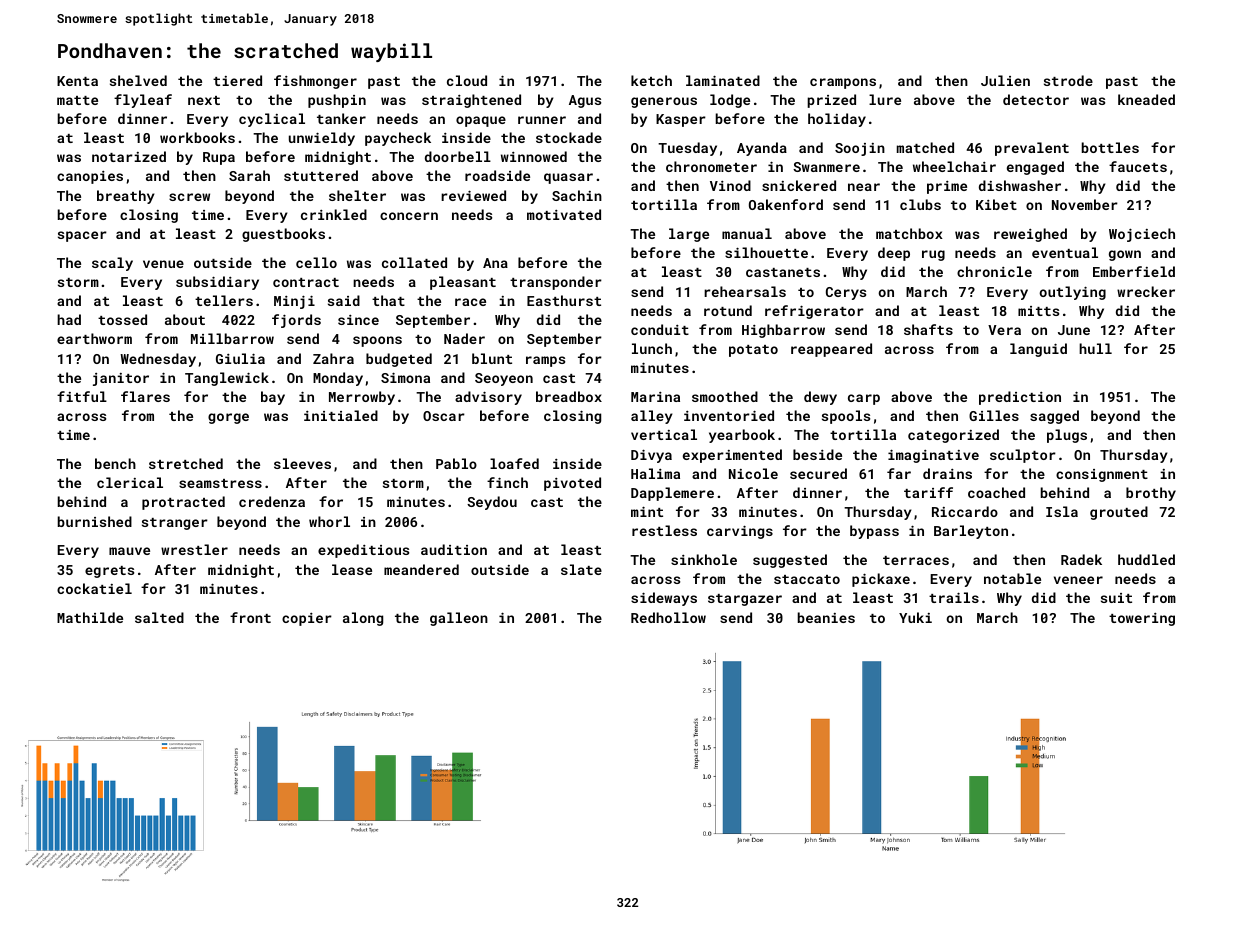 Image resolution: width=1233 pixels, height=952 pixels. What do you see at coordinates (121, 379) in the screenshot?
I see `janitor` at bounding box center [121, 379].
